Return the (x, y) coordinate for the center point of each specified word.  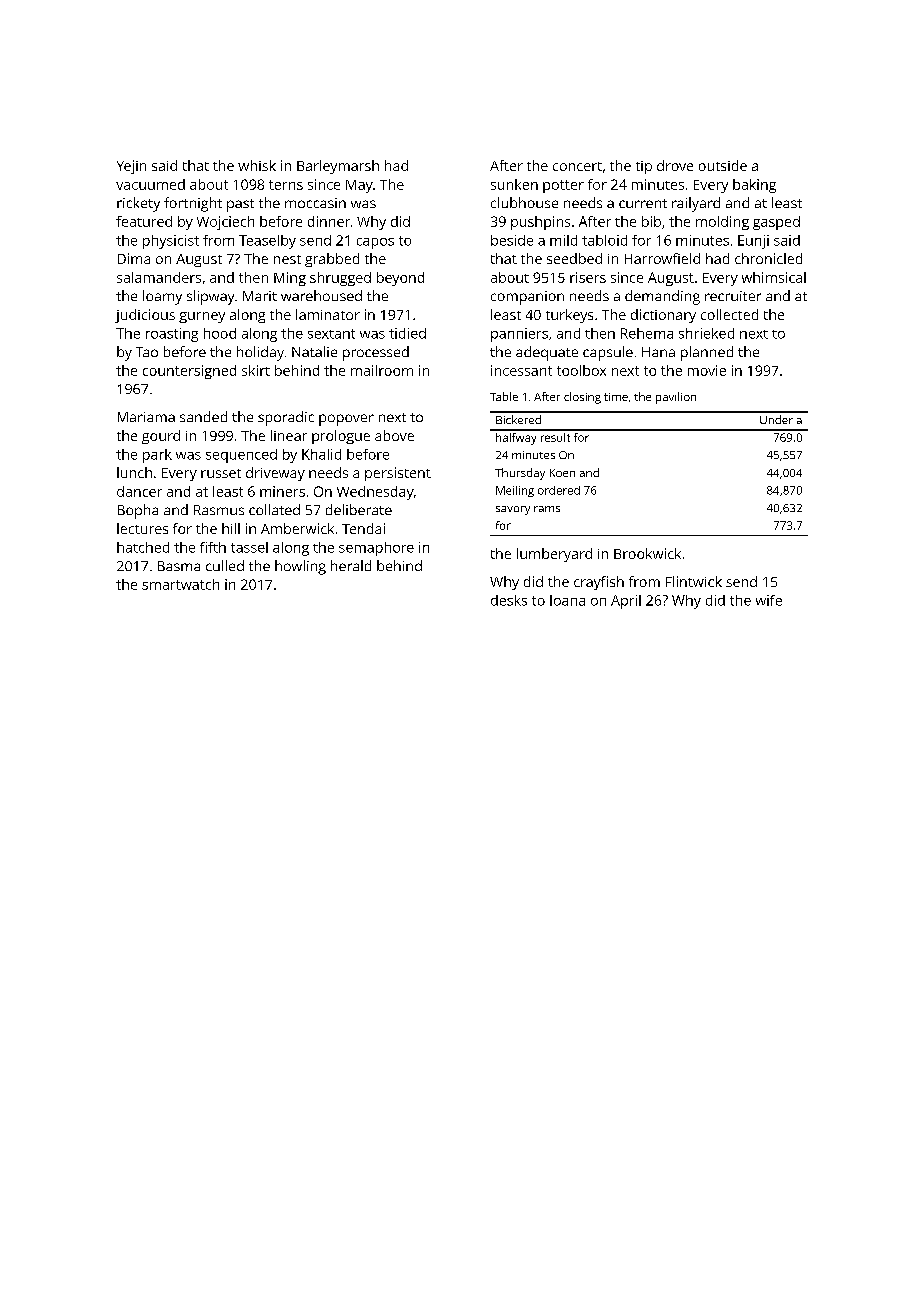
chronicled (768, 258)
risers (588, 277)
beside (512, 240)
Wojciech (225, 223)
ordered (559, 490)
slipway (210, 297)
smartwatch (180, 584)
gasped (776, 223)
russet (221, 473)
